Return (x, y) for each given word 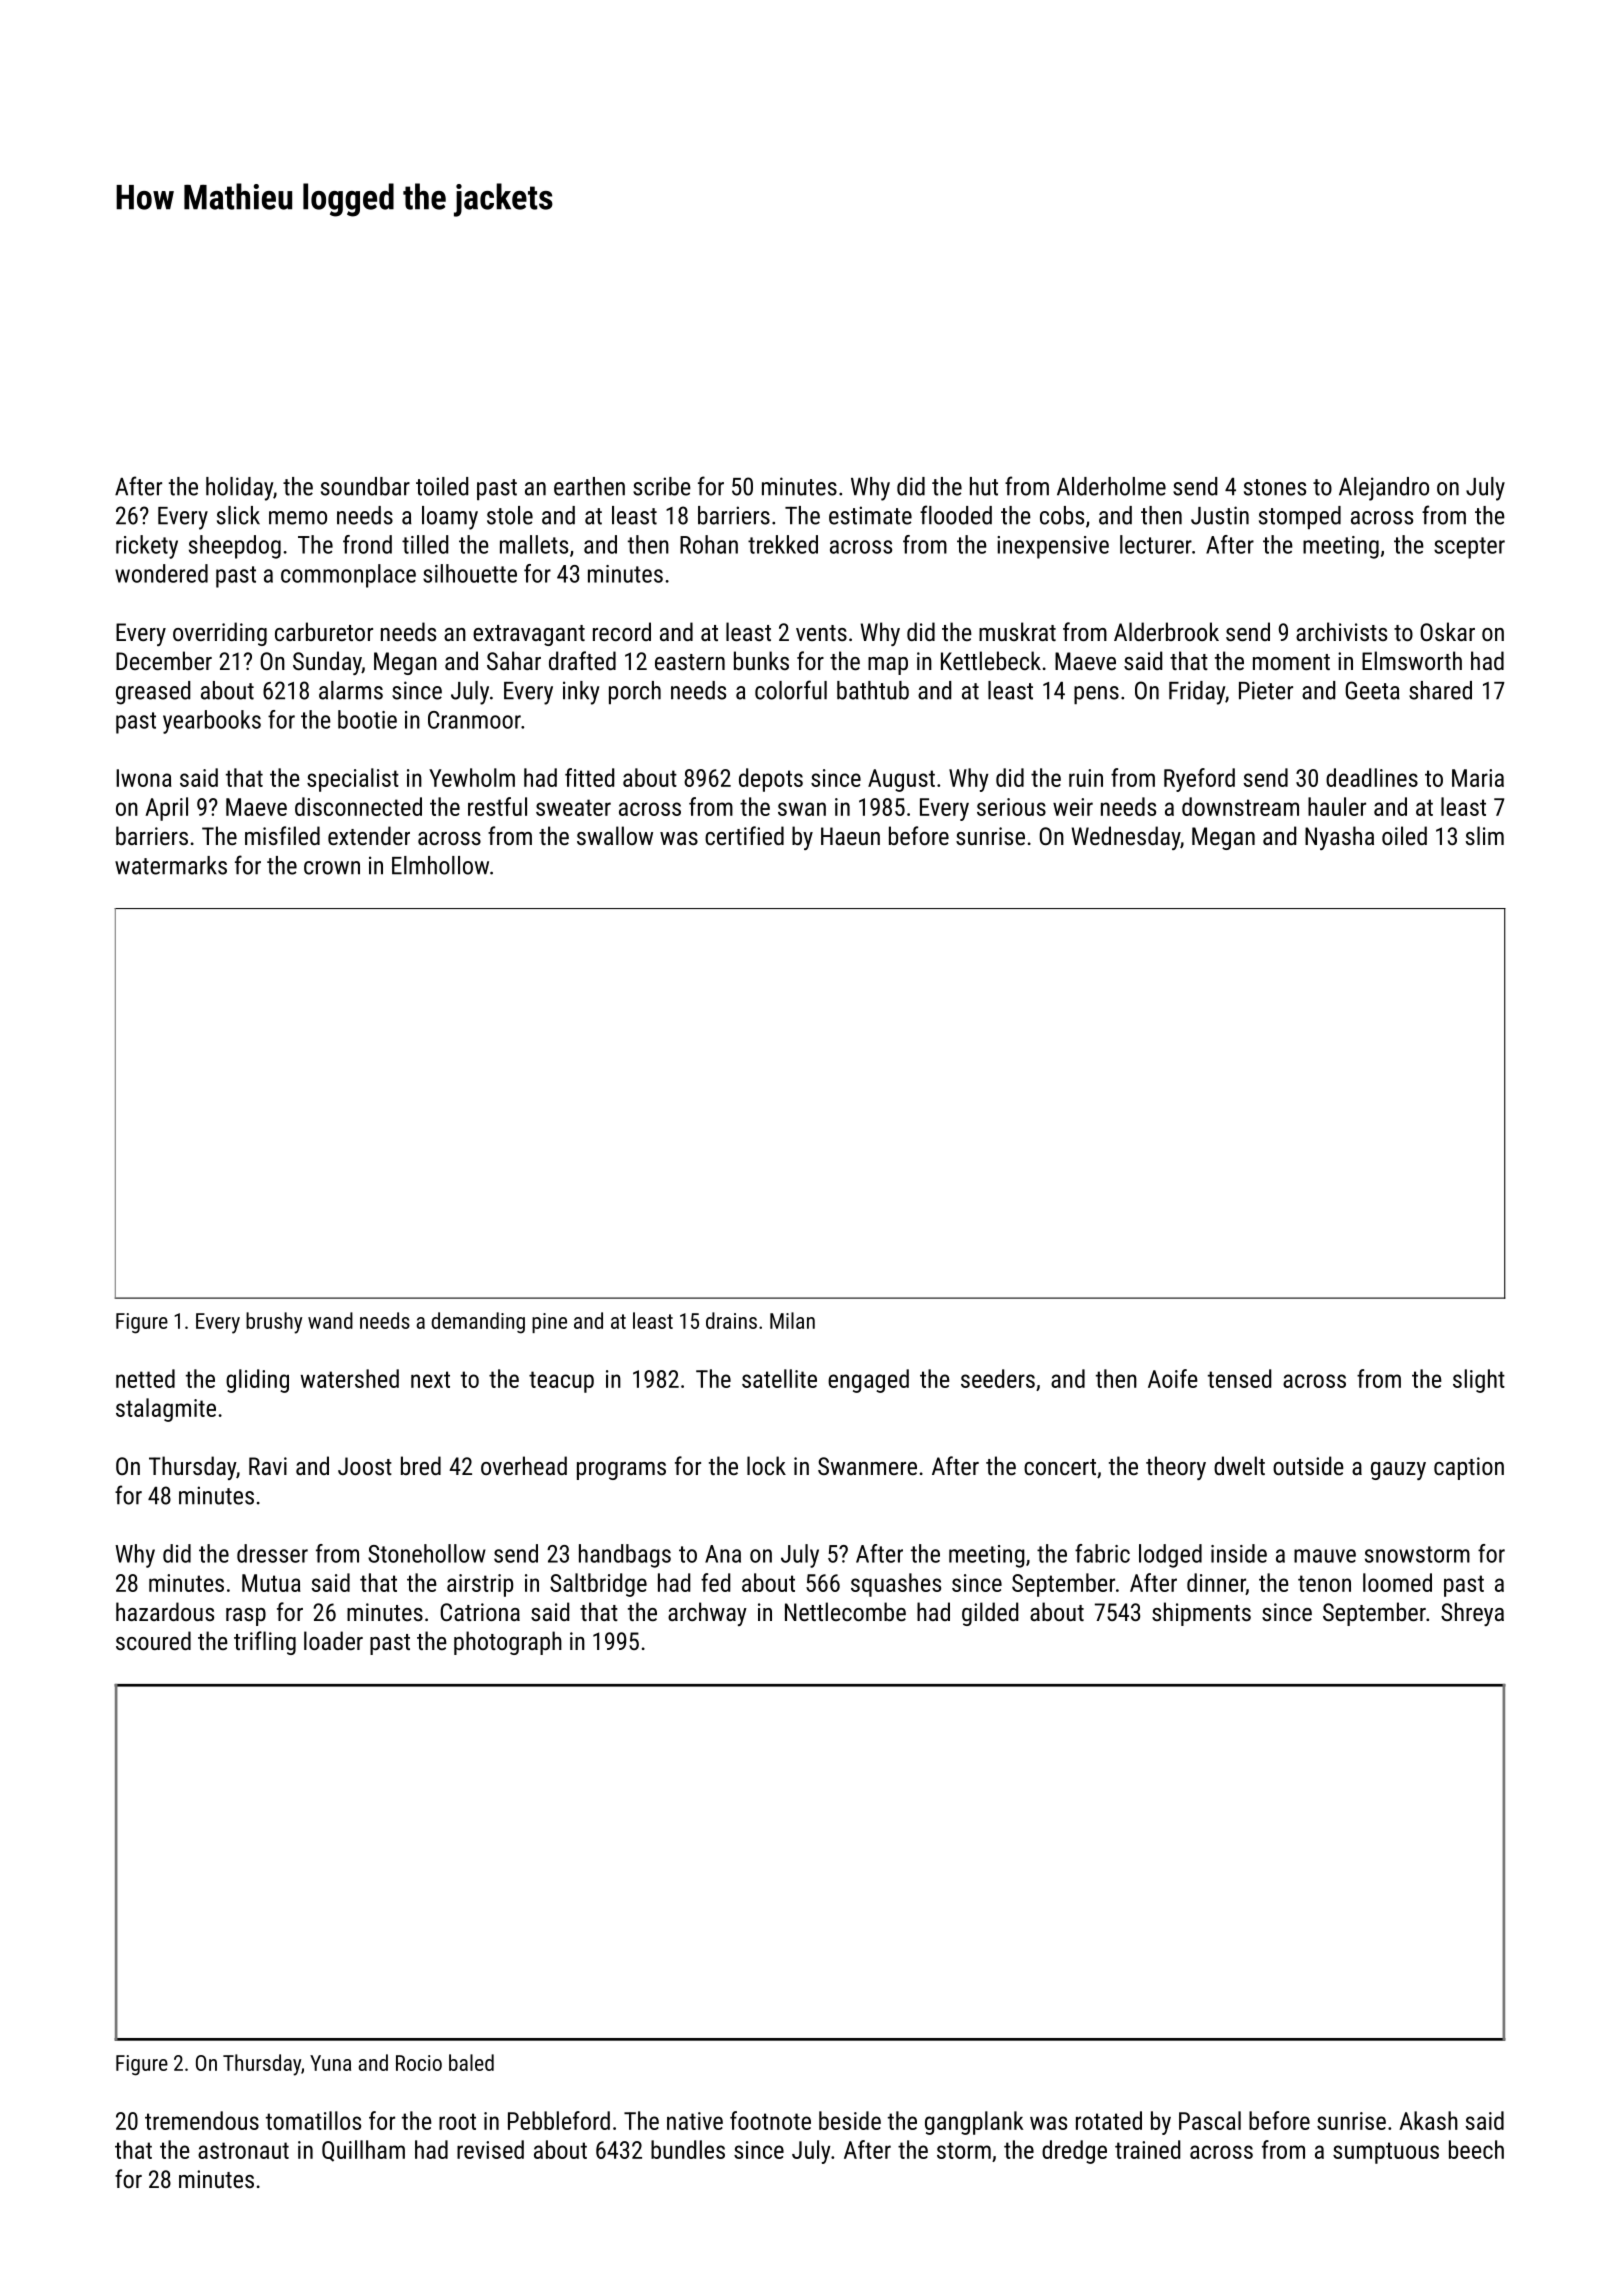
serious (1011, 807)
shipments (1201, 1614)
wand (330, 1320)
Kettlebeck (991, 660)
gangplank (974, 2123)
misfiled (282, 835)
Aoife (1173, 1378)
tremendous (202, 2120)
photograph (508, 1643)
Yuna (330, 2063)
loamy (450, 518)
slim (1485, 835)
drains (731, 1320)
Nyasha (1339, 838)
